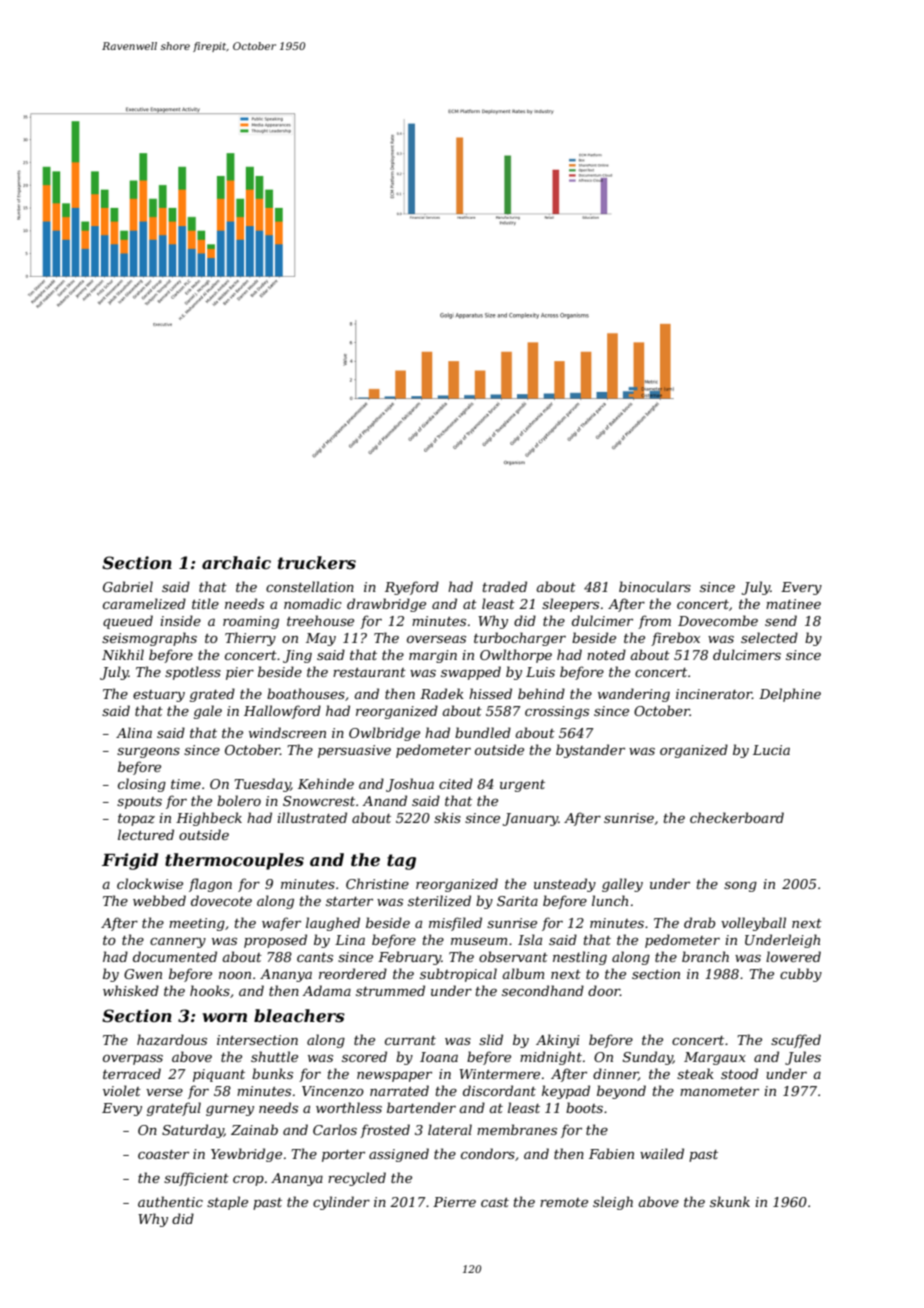 This document has height=1308, width=924. Describe the element at coordinates (740, 887) in the document. I see `song` at that location.
